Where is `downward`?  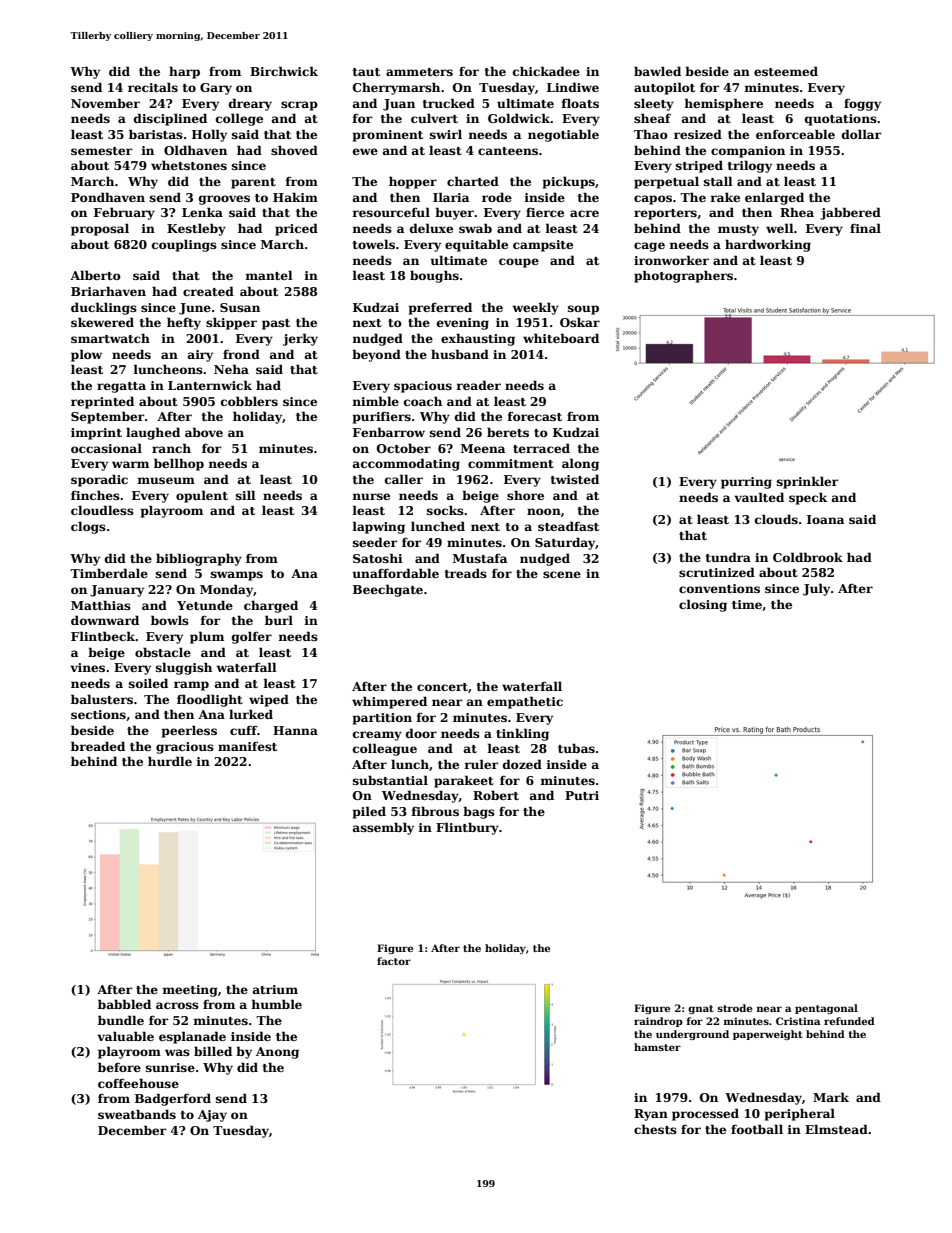
downward is located at coordinates (105, 620).
